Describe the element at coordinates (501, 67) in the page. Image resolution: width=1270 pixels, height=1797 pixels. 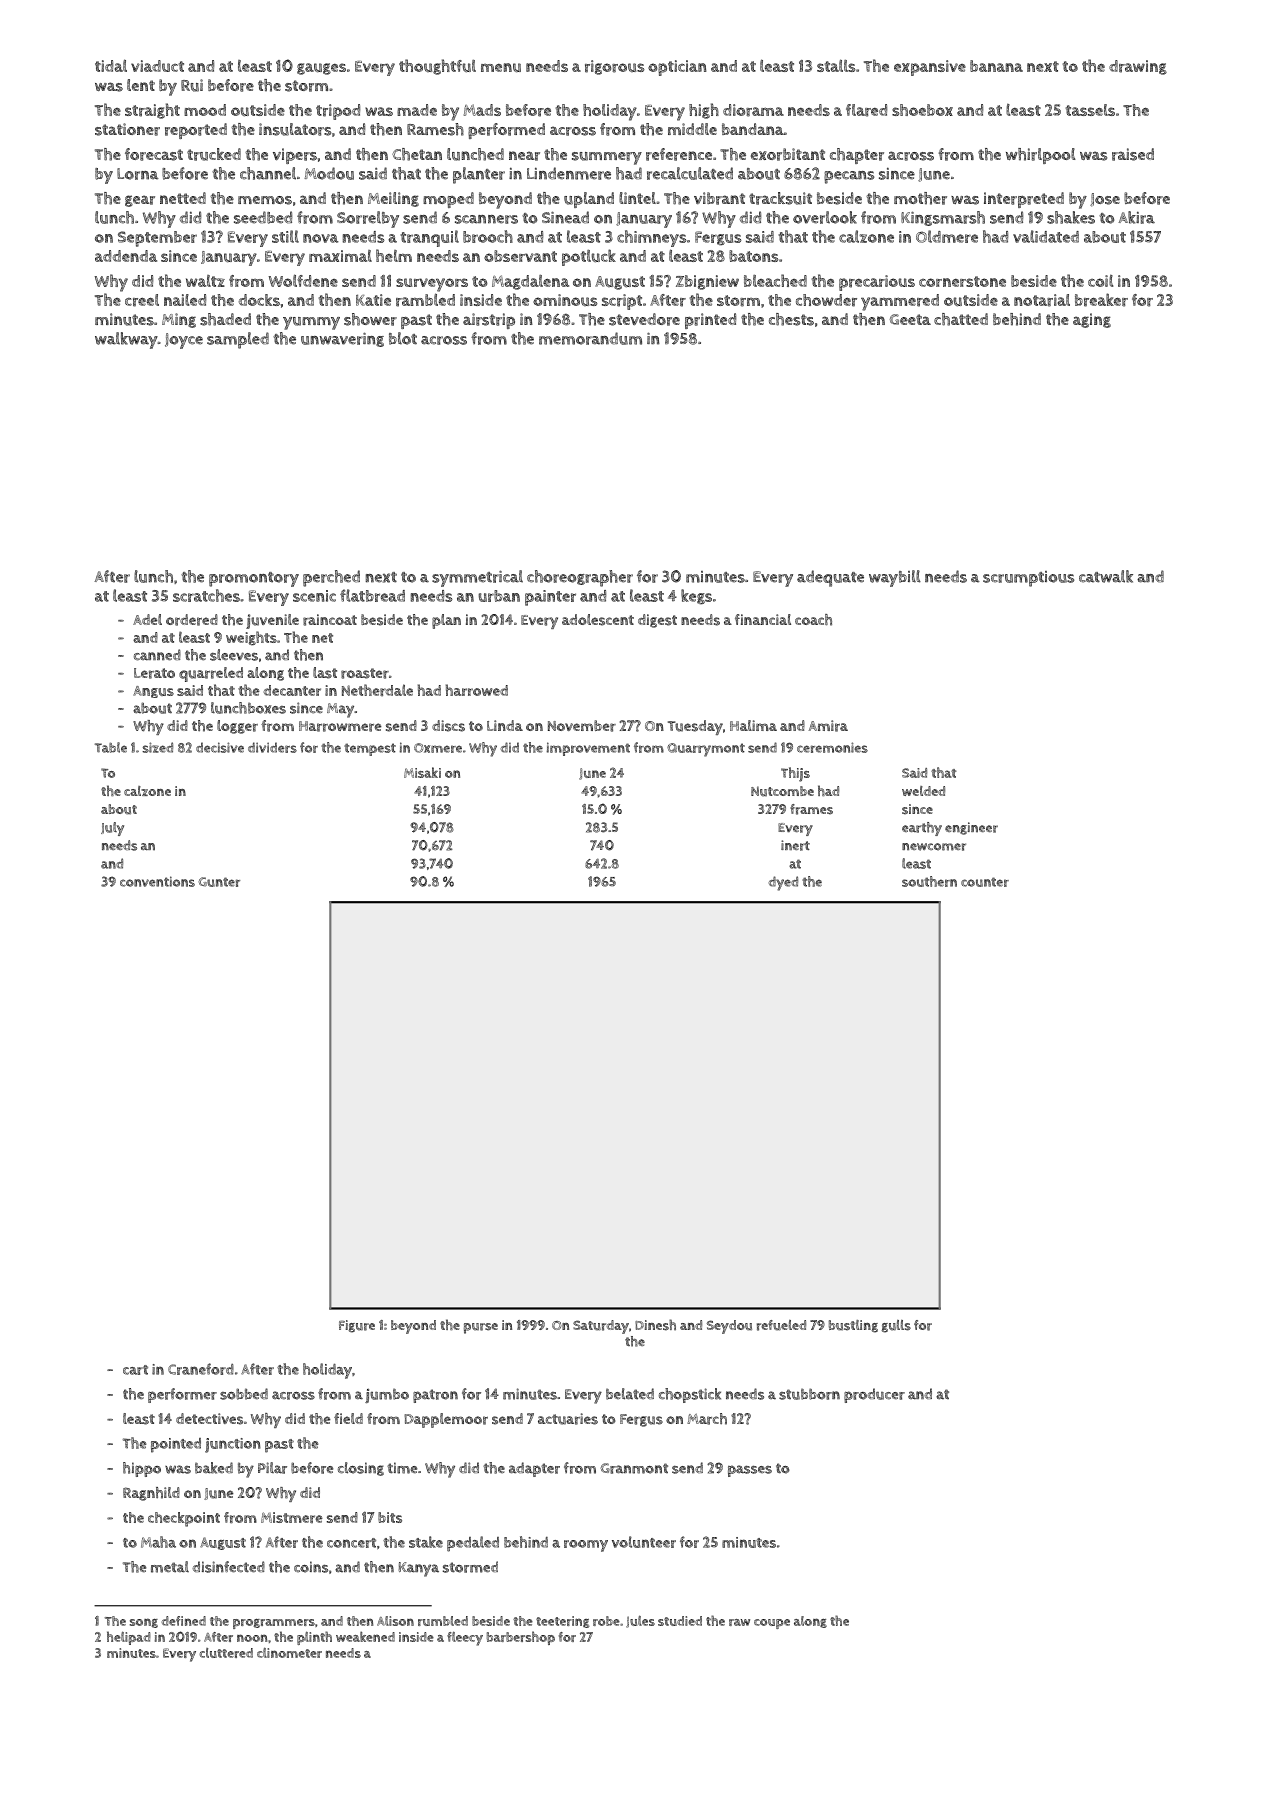
I see `menu` at that location.
